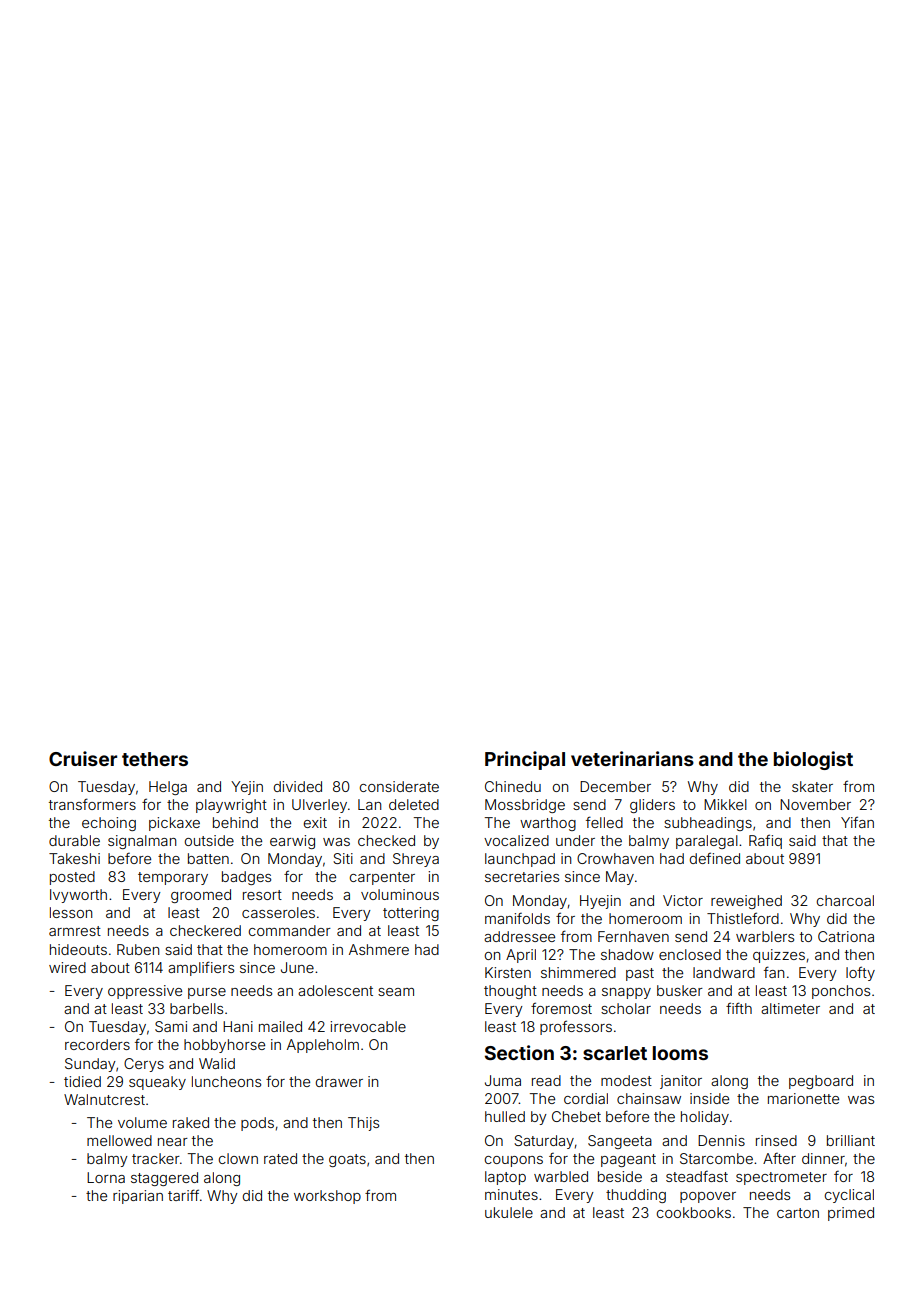 This document has height=1314, width=924. What do you see at coordinates (776, 1140) in the document?
I see `rinsed` at bounding box center [776, 1140].
